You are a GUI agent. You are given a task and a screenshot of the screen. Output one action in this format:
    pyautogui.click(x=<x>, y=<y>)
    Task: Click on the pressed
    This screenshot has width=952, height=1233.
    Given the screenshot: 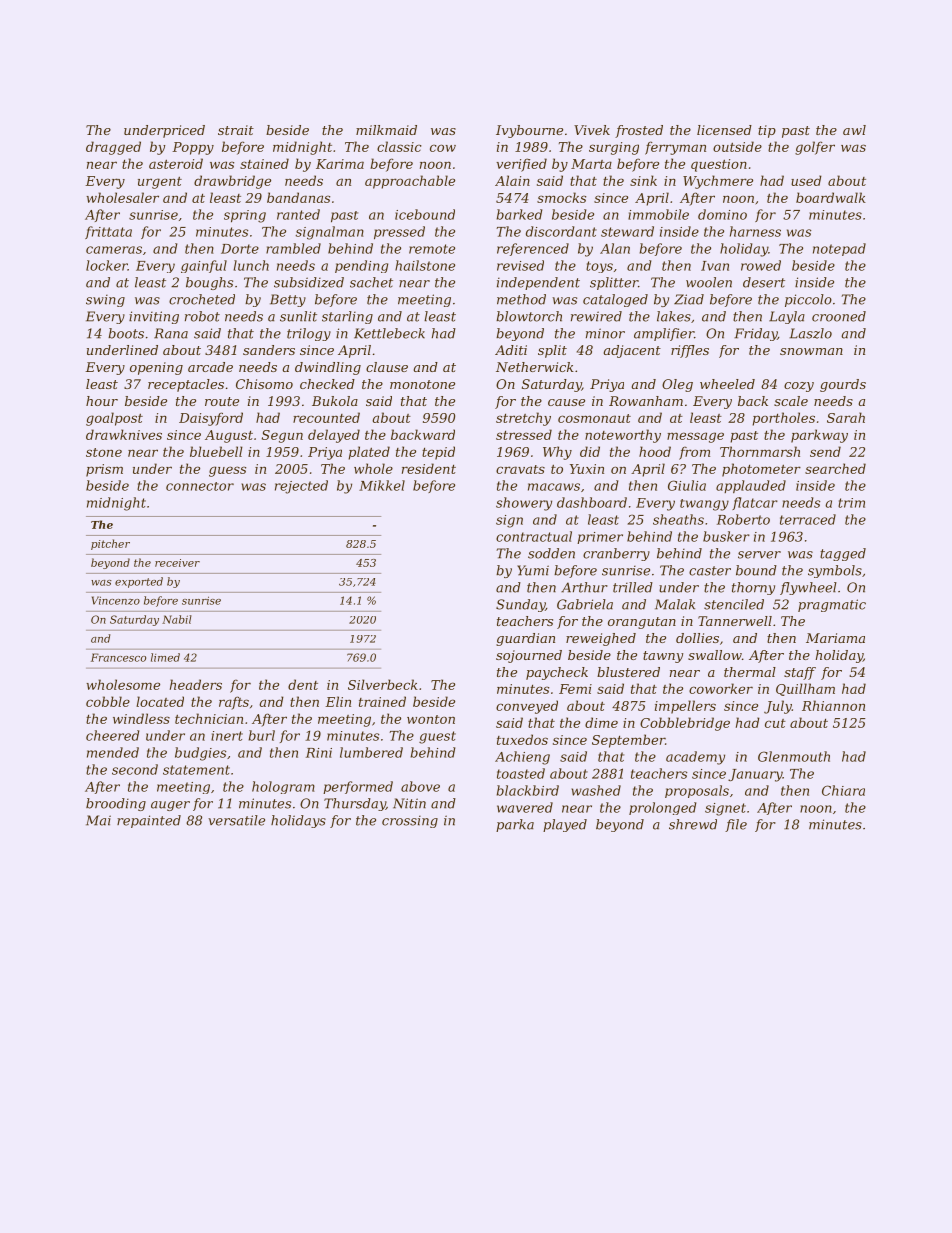 What is the action you would take?
    pyautogui.click(x=399, y=233)
